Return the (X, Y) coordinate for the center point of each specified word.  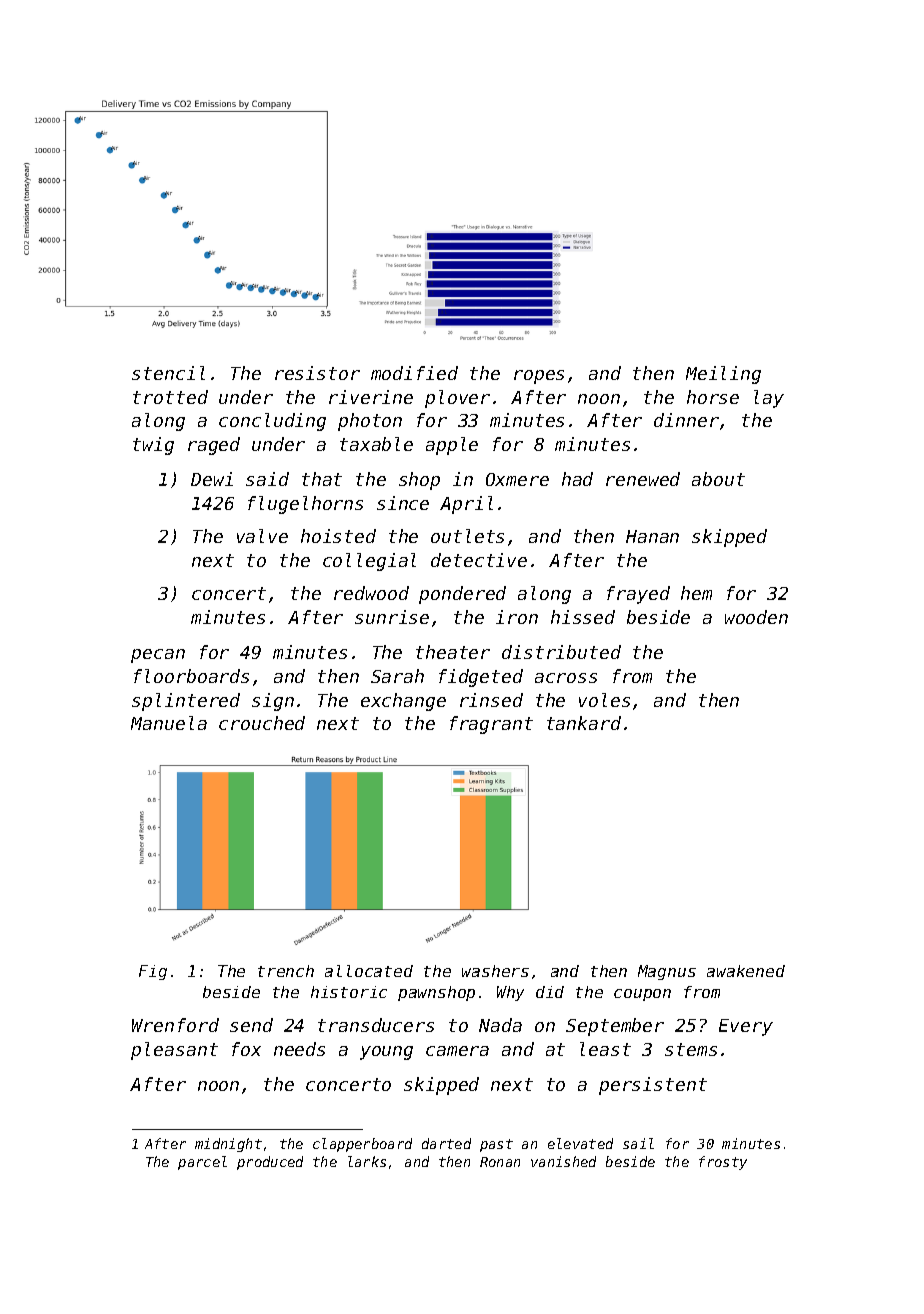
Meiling (723, 375)
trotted (170, 397)
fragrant (491, 725)
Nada (500, 1025)
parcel (202, 1163)
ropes (539, 377)
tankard (584, 723)
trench (286, 971)
